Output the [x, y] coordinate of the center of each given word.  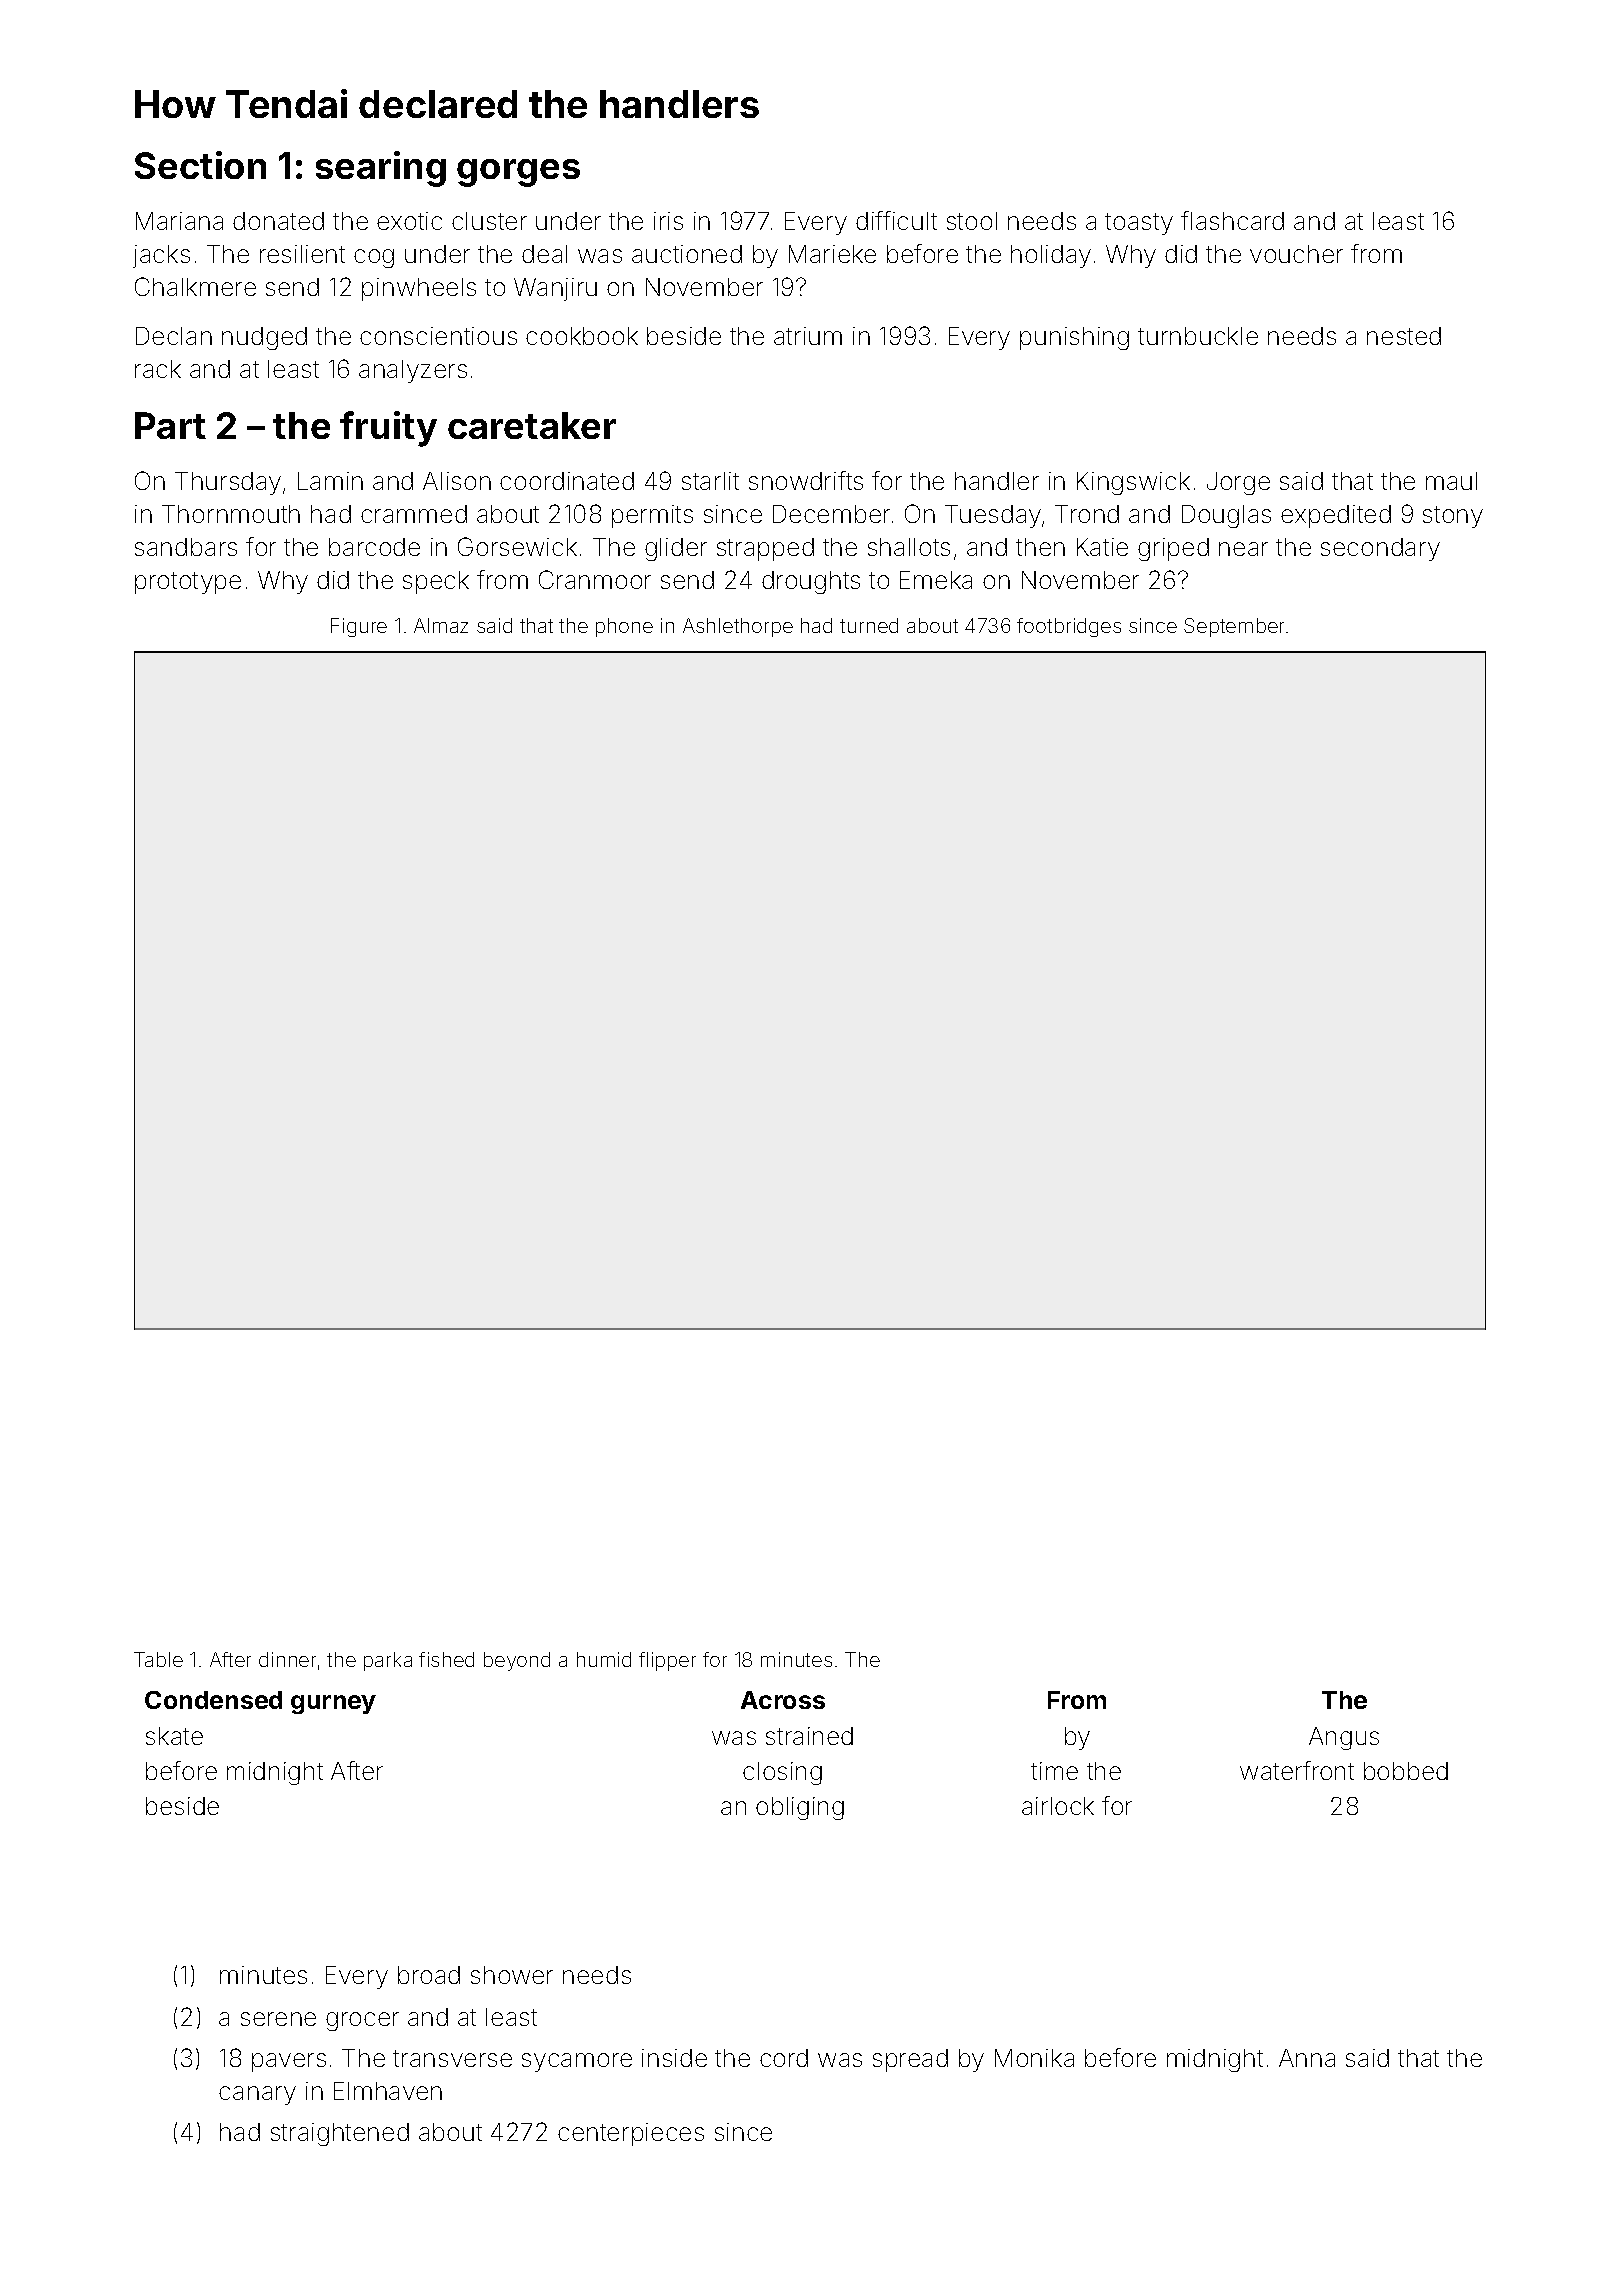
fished [446, 1659]
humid [604, 1659]
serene [278, 2019]
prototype [188, 583]
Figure [359, 627]
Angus [1344, 1738]
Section [200, 165]
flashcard [1232, 220]
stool [972, 221]
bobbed [1406, 1771]
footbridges [1069, 627]
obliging [800, 1808]
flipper [667, 1661]
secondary [1380, 549]
